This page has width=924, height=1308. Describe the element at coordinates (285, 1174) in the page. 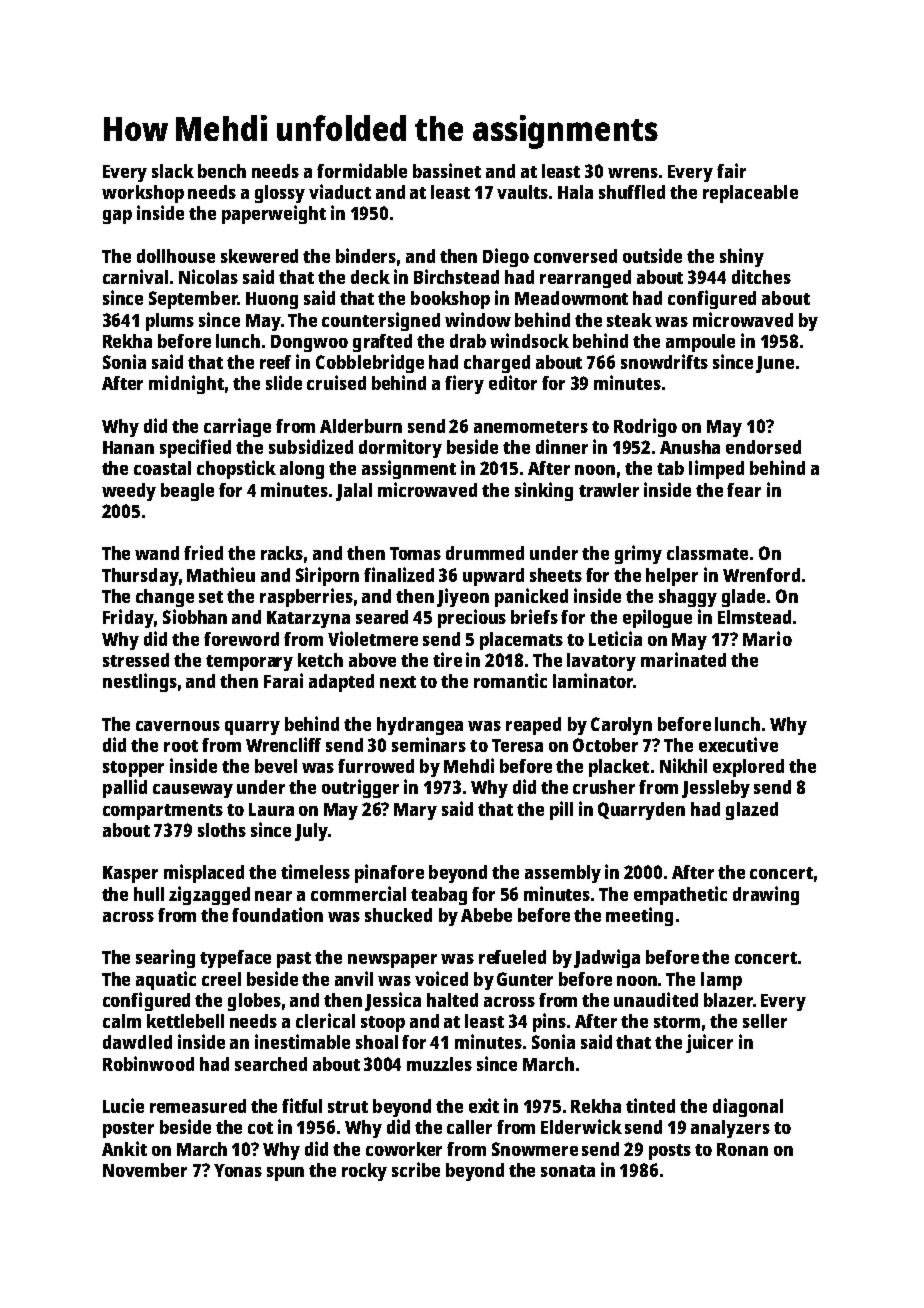

I see `spun` at that location.
